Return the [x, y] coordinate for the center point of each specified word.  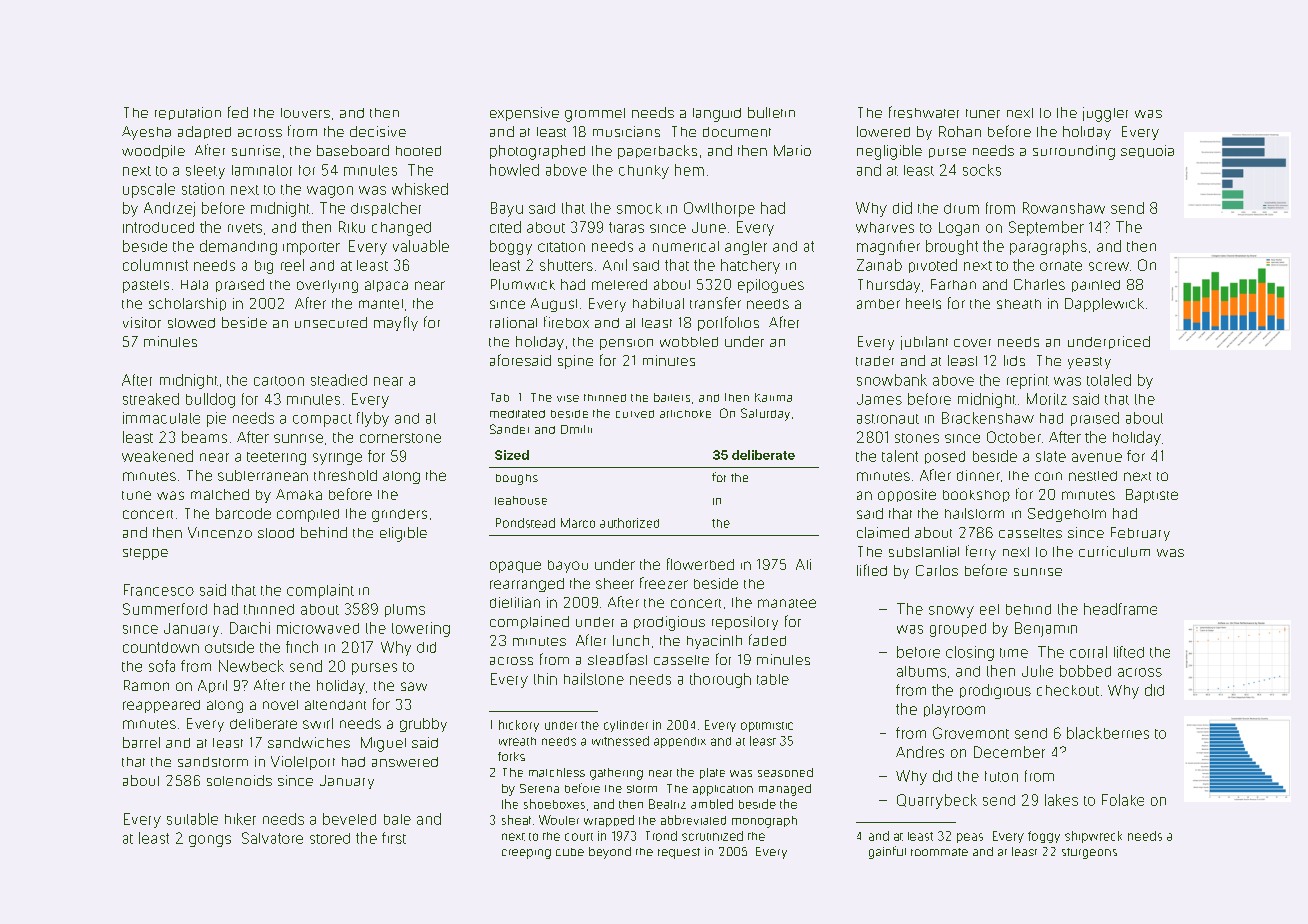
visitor [142, 322]
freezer [664, 583]
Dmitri [576, 429]
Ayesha [146, 133]
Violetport [303, 763]
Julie [1037, 671]
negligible [889, 152]
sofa [162, 666]
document [737, 132]
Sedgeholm [1067, 515]
